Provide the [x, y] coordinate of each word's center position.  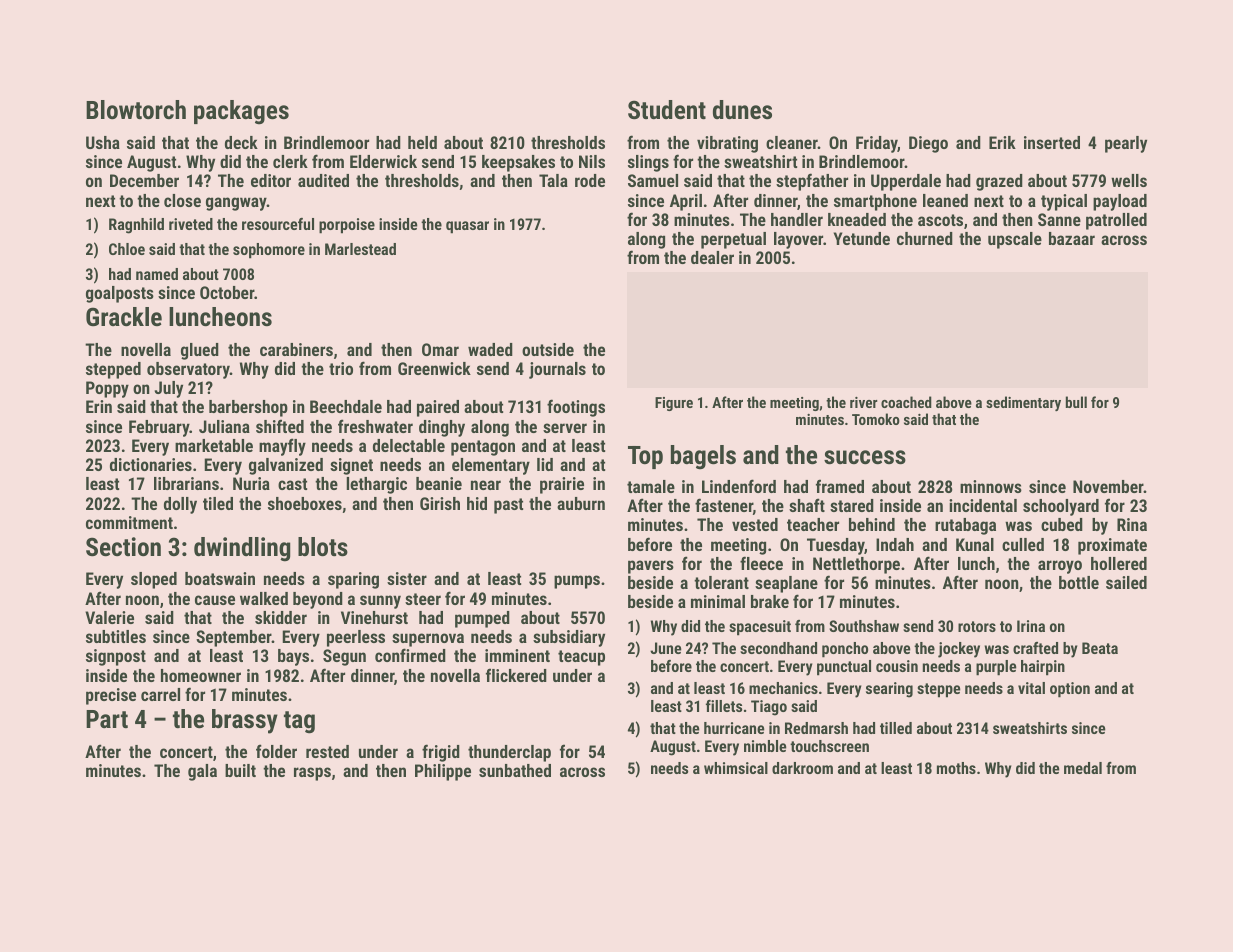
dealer [712, 257]
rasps [312, 774]
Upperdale [906, 182]
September [234, 638]
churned [925, 238]
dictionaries [151, 464]
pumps [577, 582]
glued [200, 351]
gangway [236, 204]
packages [241, 112]
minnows [991, 486]
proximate [1112, 546]
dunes [742, 109]
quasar [467, 227]
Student [667, 109]
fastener [724, 505]
